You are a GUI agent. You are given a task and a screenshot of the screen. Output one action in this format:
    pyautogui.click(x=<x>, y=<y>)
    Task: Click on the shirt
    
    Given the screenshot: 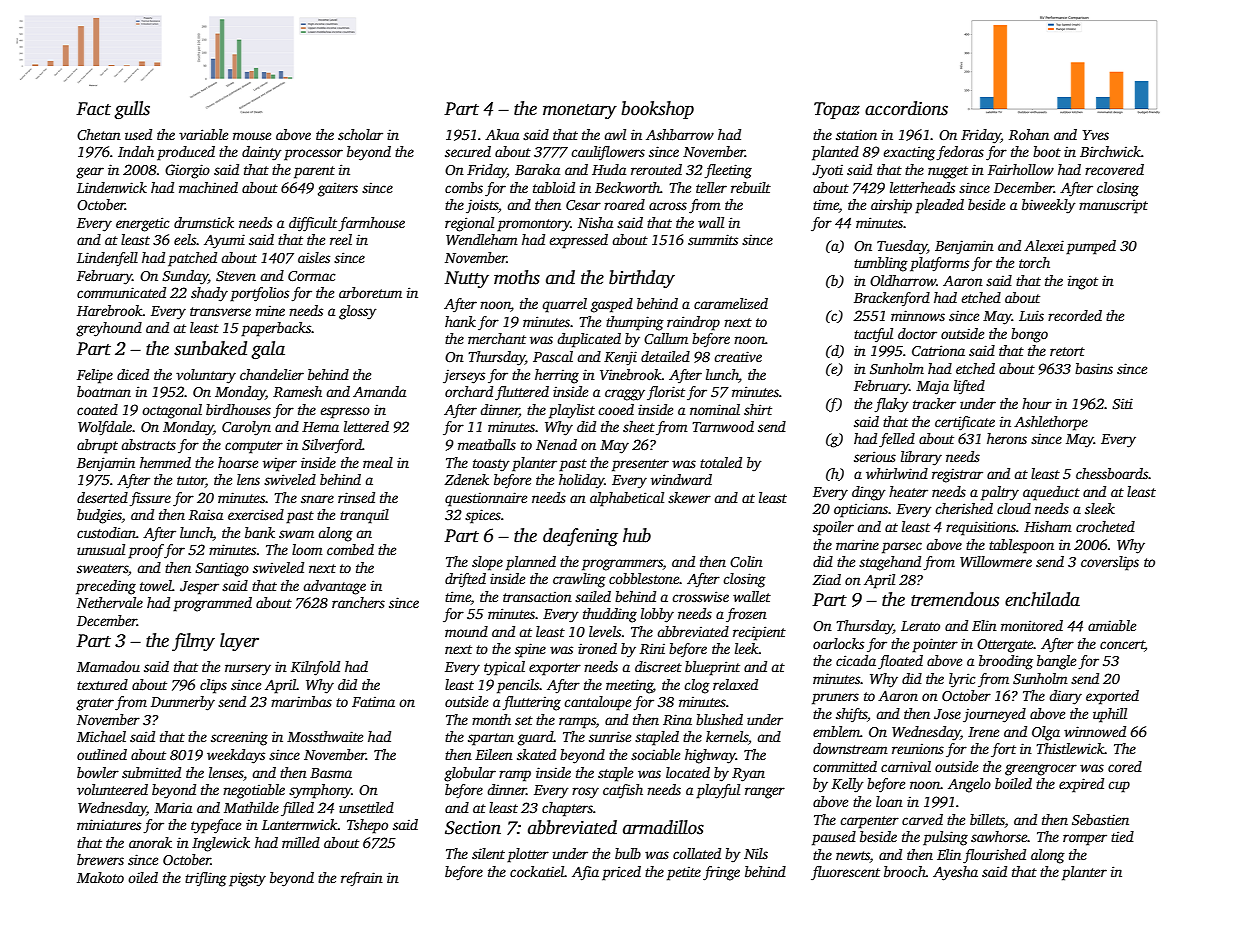 What is the action you would take?
    pyautogui.click(x=758, y=409)
